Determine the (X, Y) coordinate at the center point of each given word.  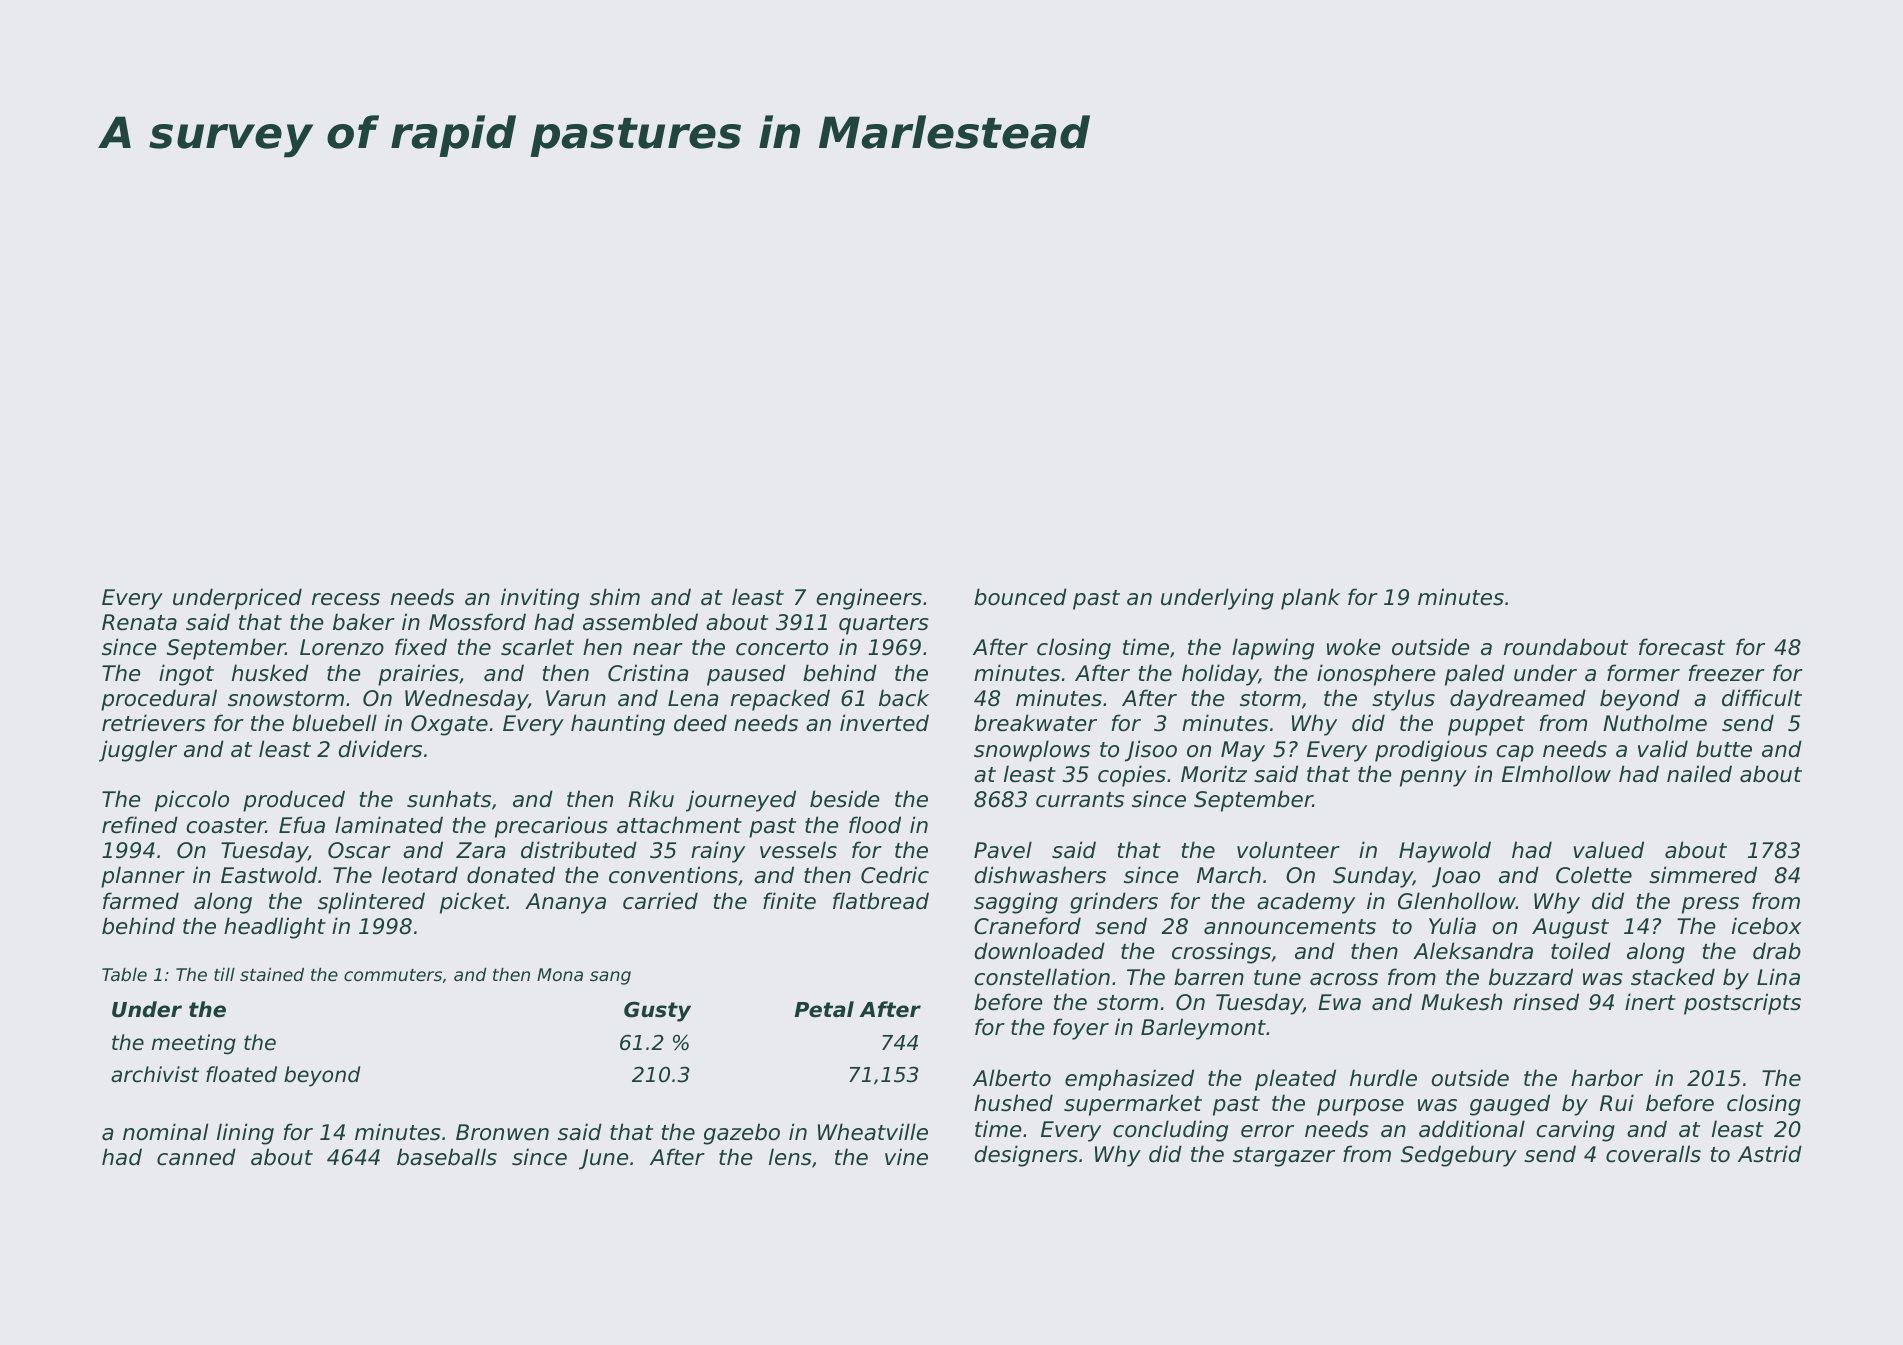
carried (660, 901)
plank (1310, 599)
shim (615, 597)
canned (196, 1157)
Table (124, 974)
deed (700, 723)
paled (1475, 675)
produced (294, 801)
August (1570, 928)
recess (346, 599)
